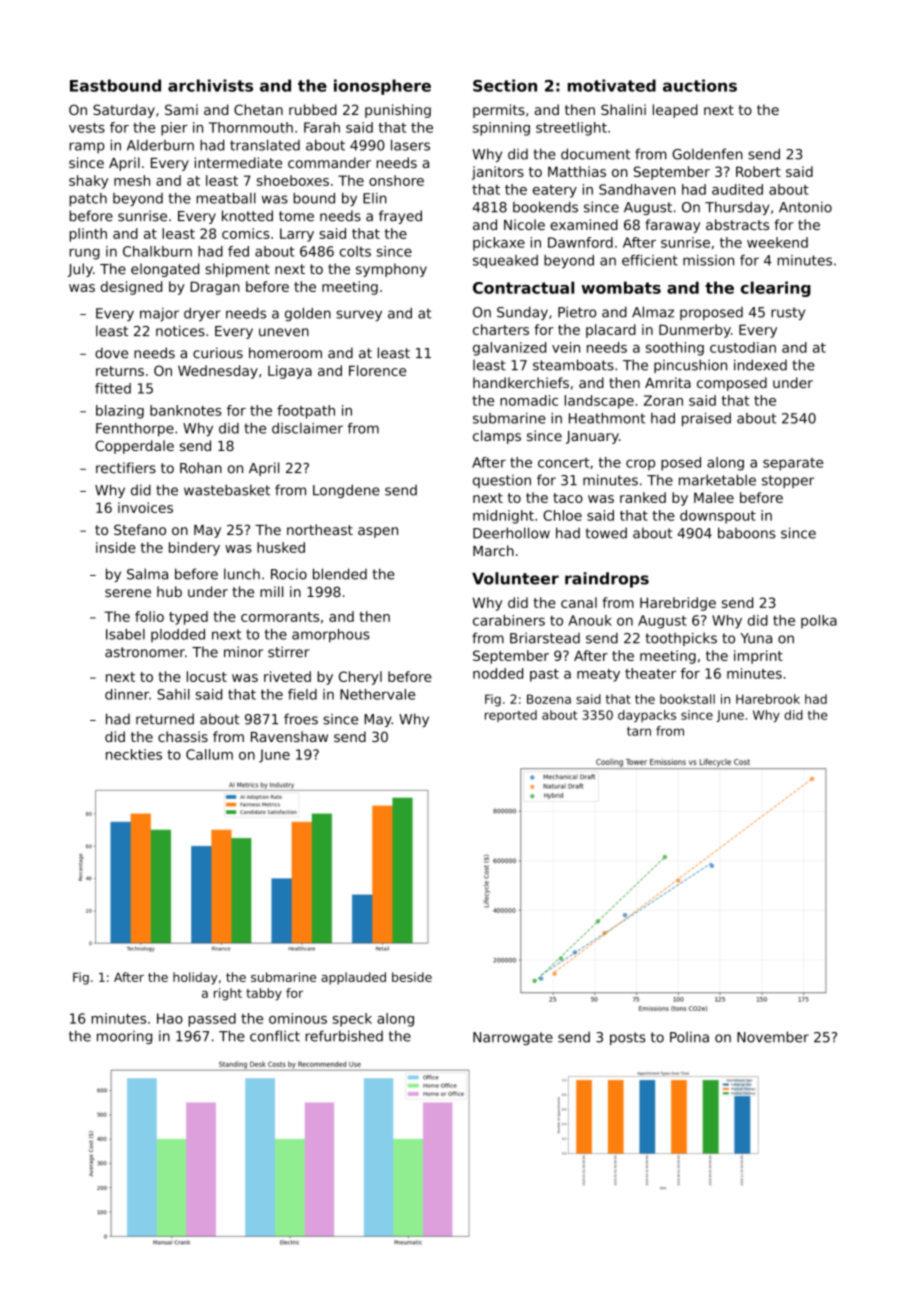 This screenshot has height=1316, width=908. What do you see at coordinates (653, 312) in the screenshot?
I see `Almaz` at bounding box center [653, 312].
